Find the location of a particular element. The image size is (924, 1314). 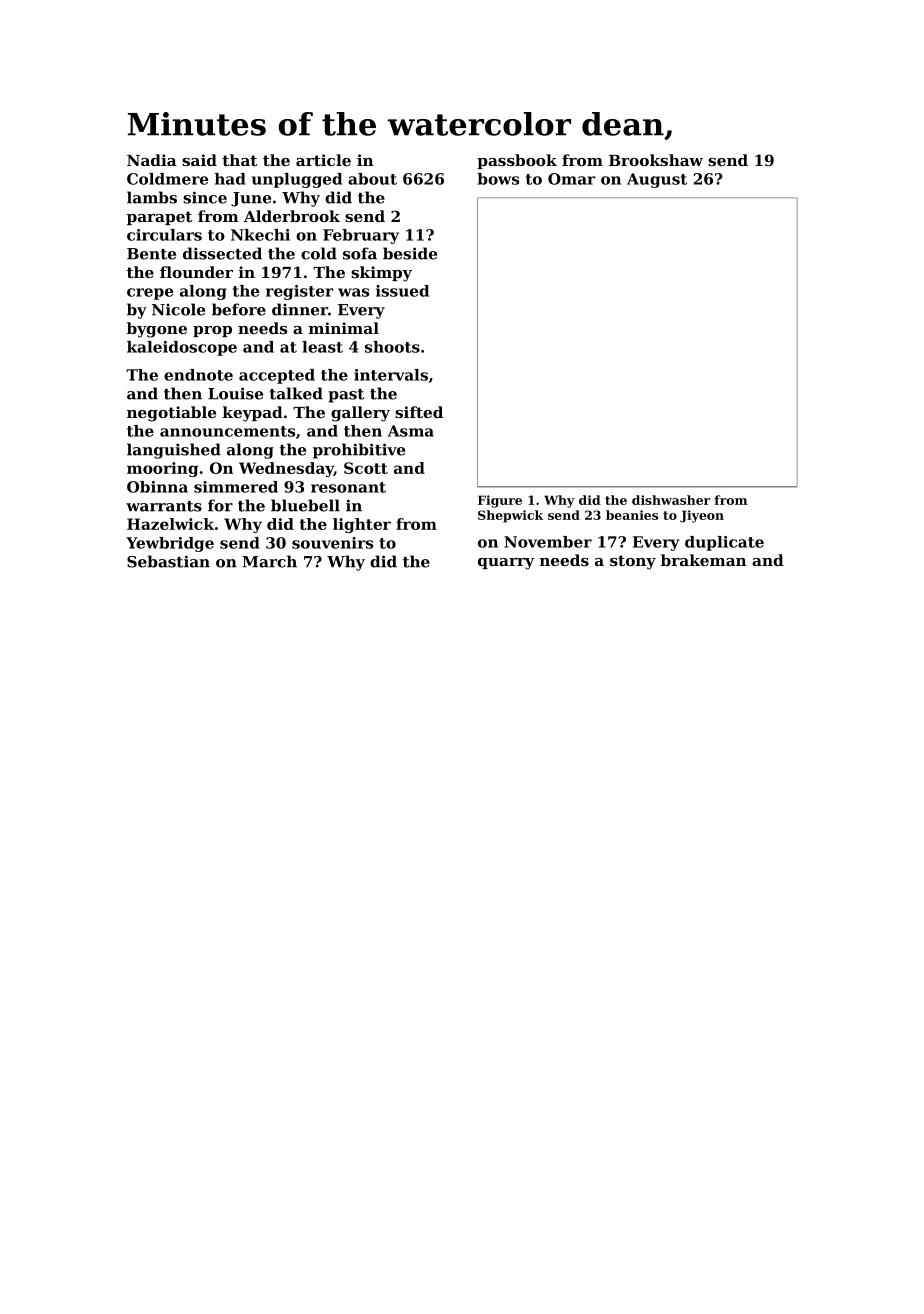

Brookshaw is located at coordinates (656, 160).
